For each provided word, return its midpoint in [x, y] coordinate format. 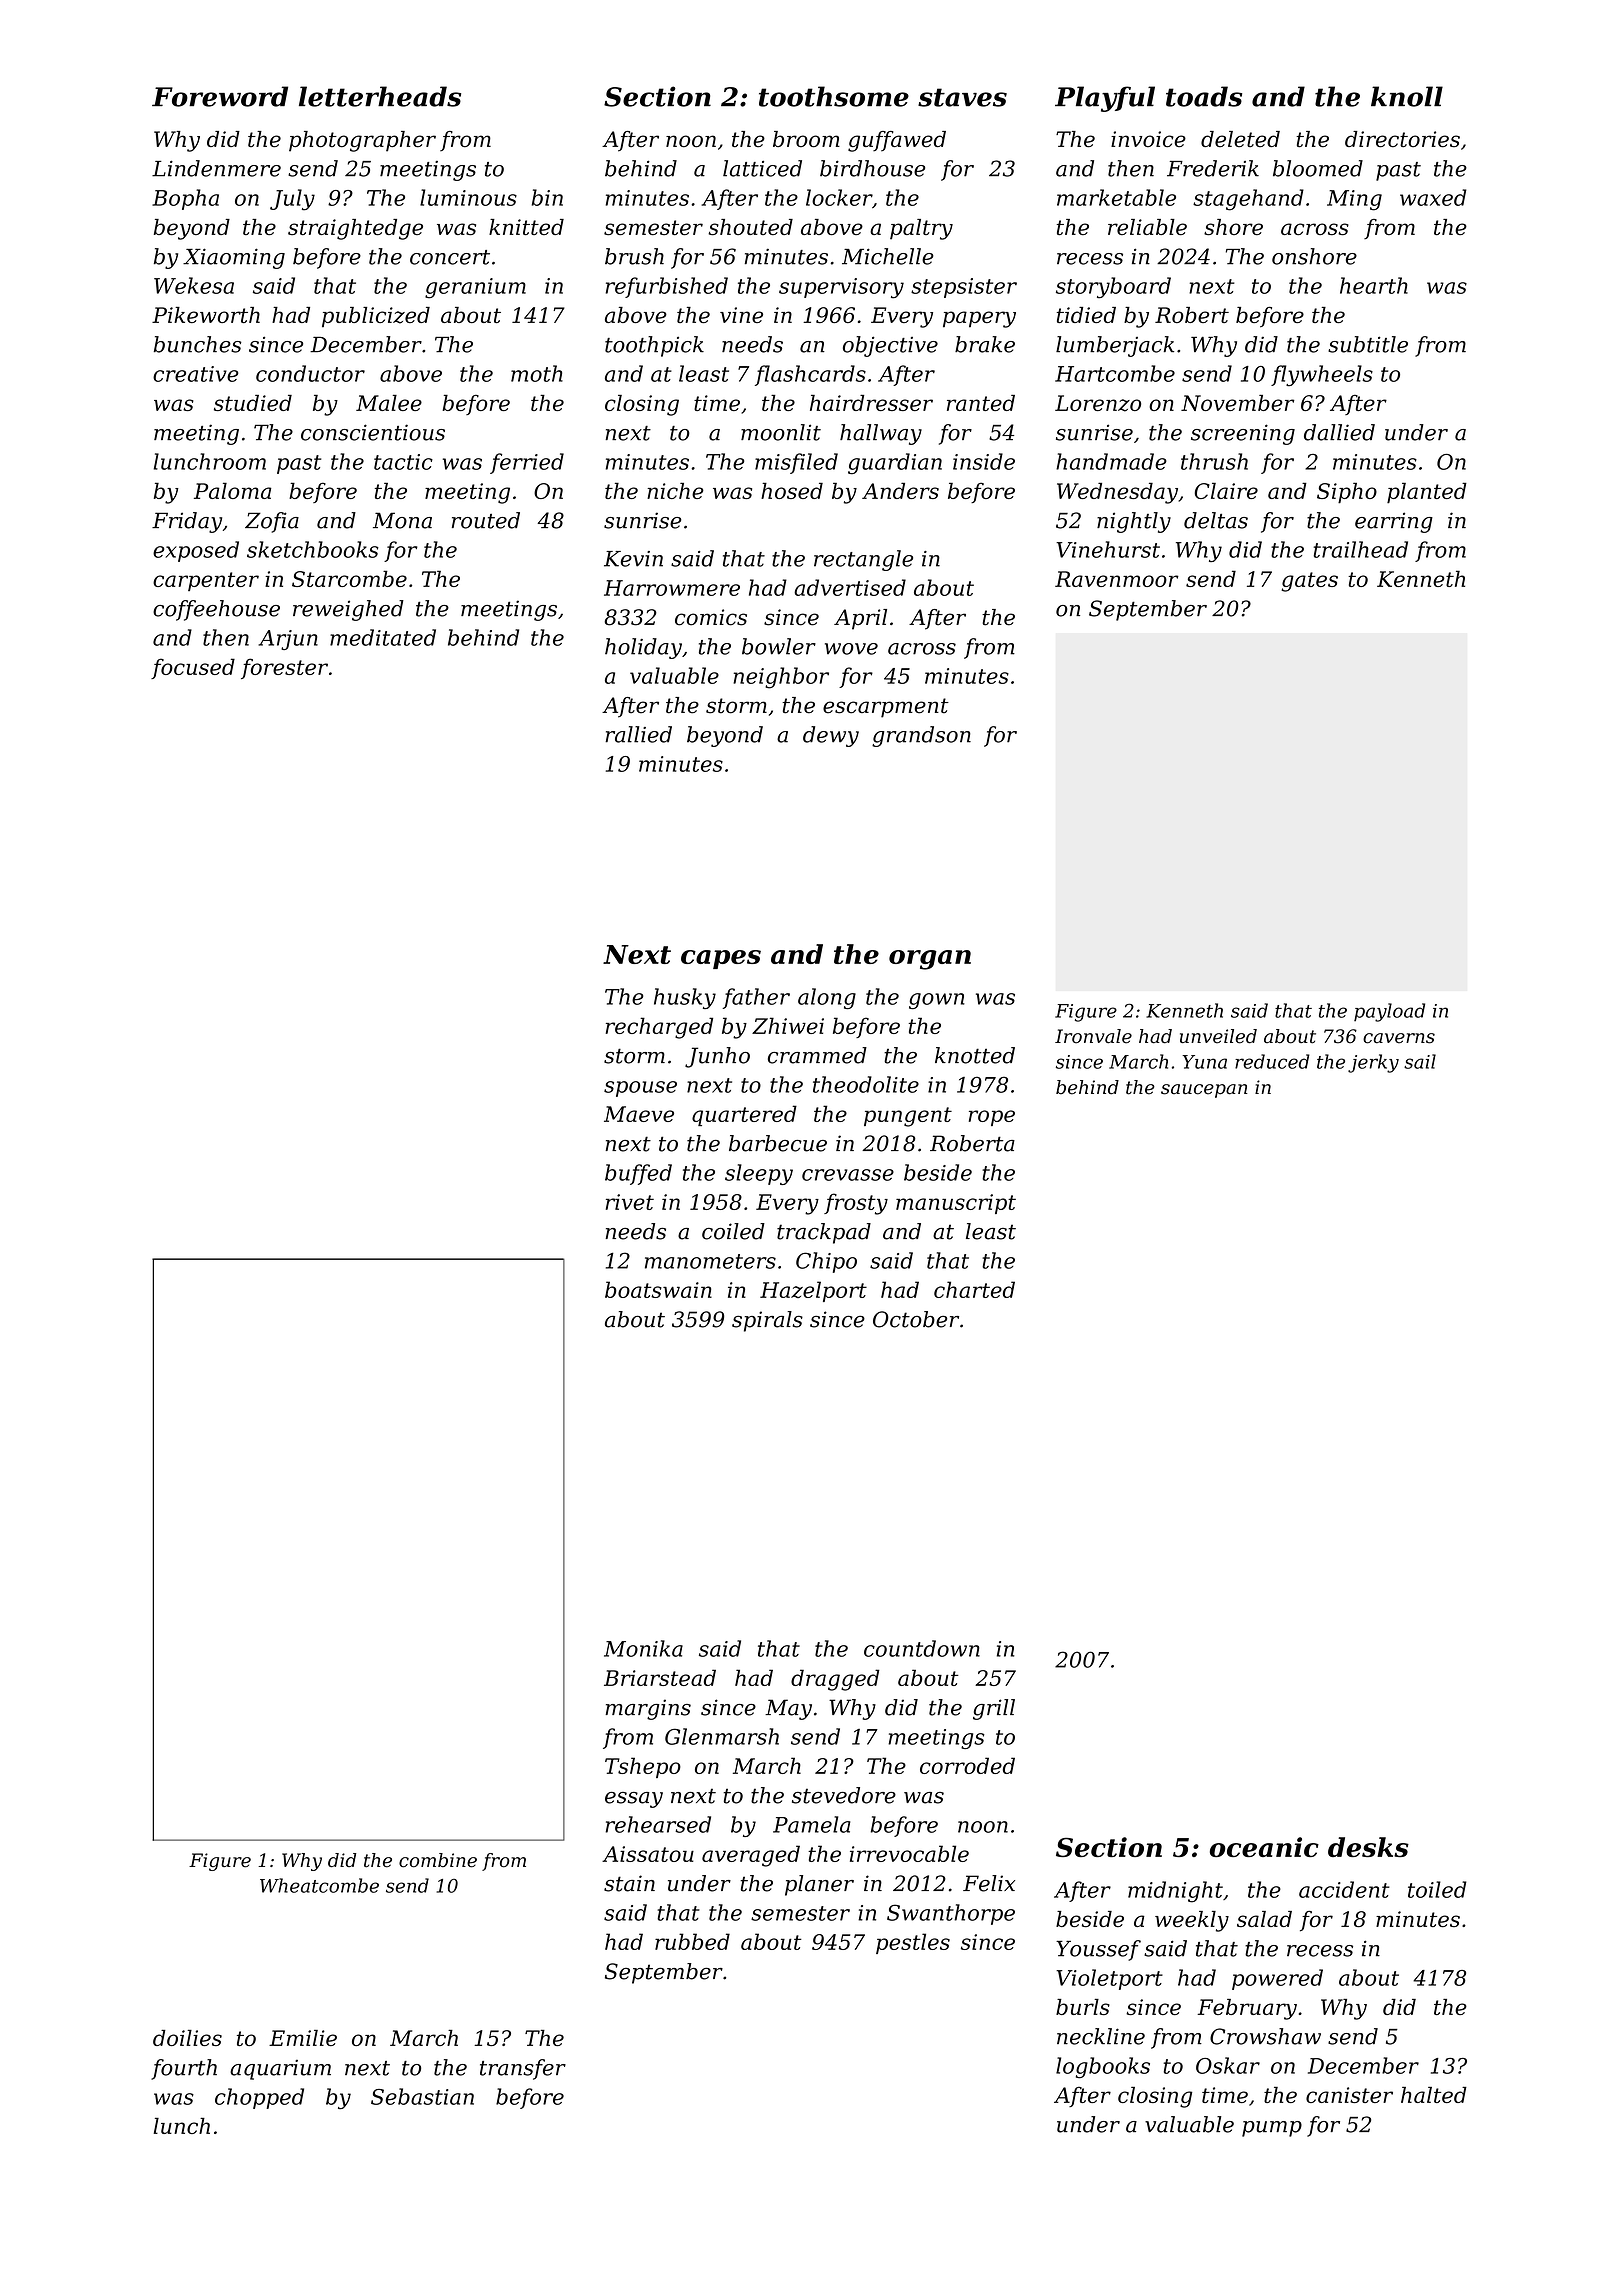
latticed [762, 168]
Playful [1105, 99]
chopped [259, 2098]
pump [1272, 2129]
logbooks [1103, 2068]
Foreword [220, 96]
